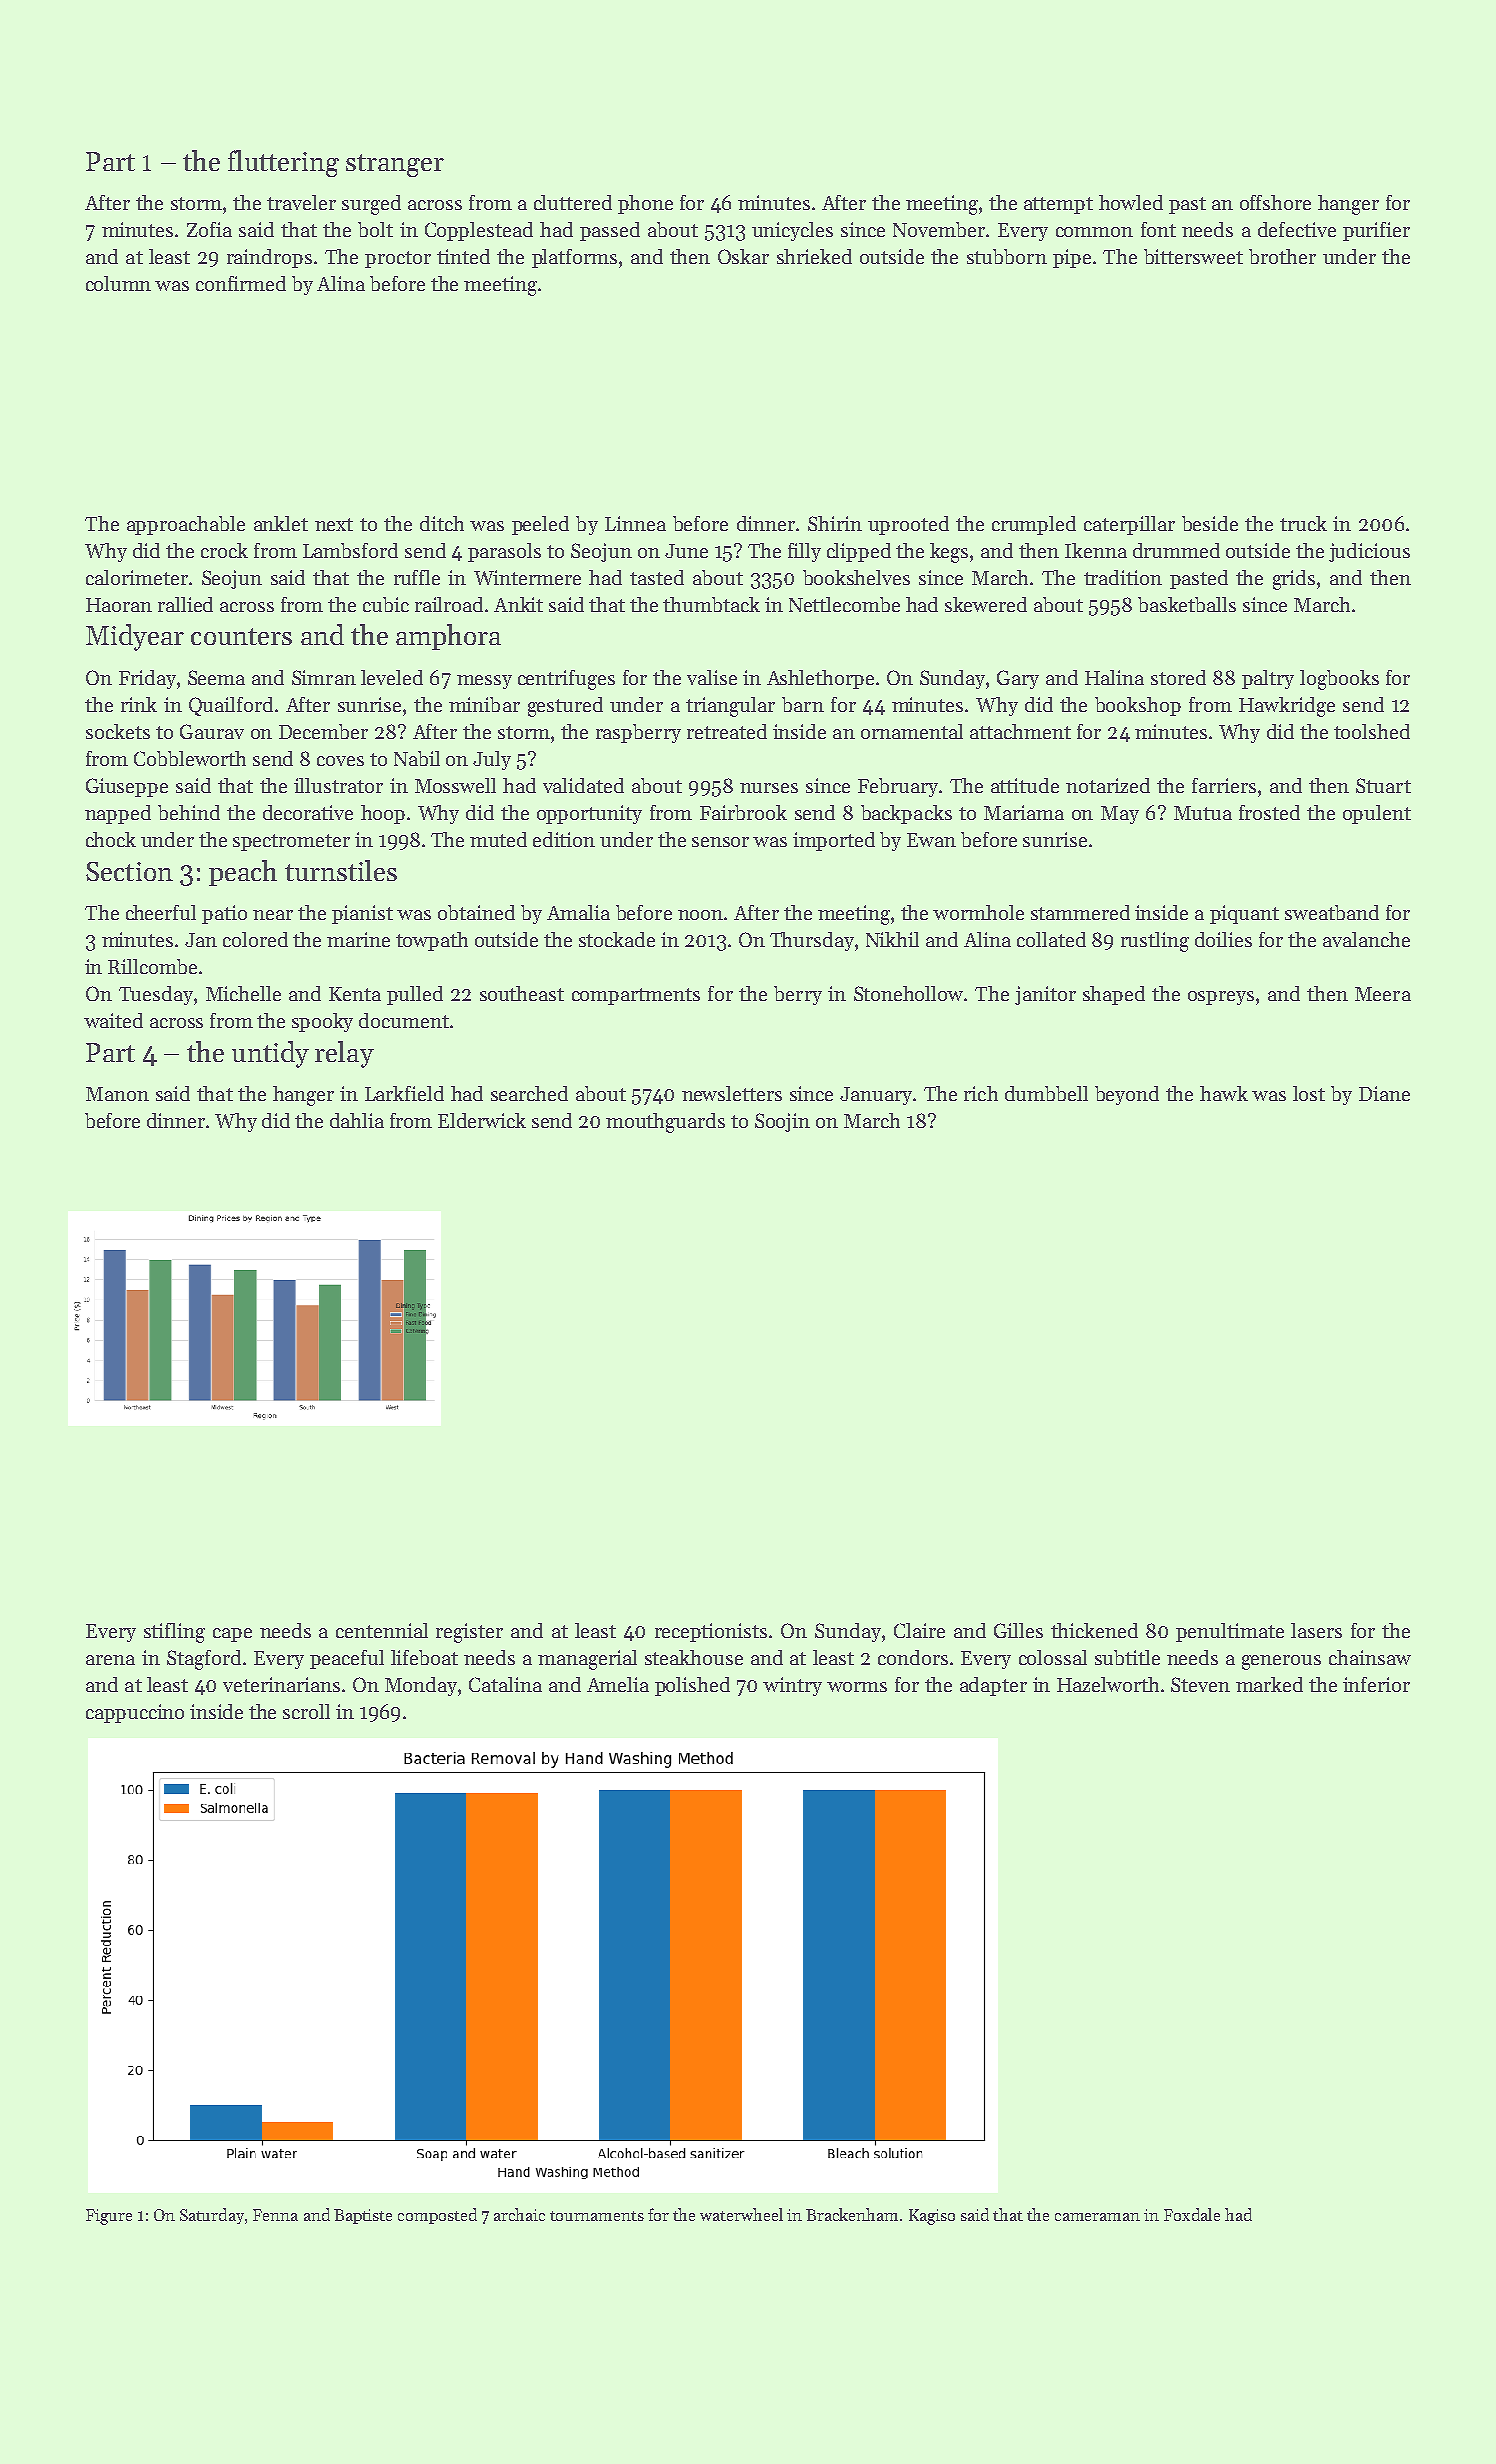 Image resolution: width=1496 pixels, height=2464 pixels. I want to click on unicycles, so click(792, 231).
